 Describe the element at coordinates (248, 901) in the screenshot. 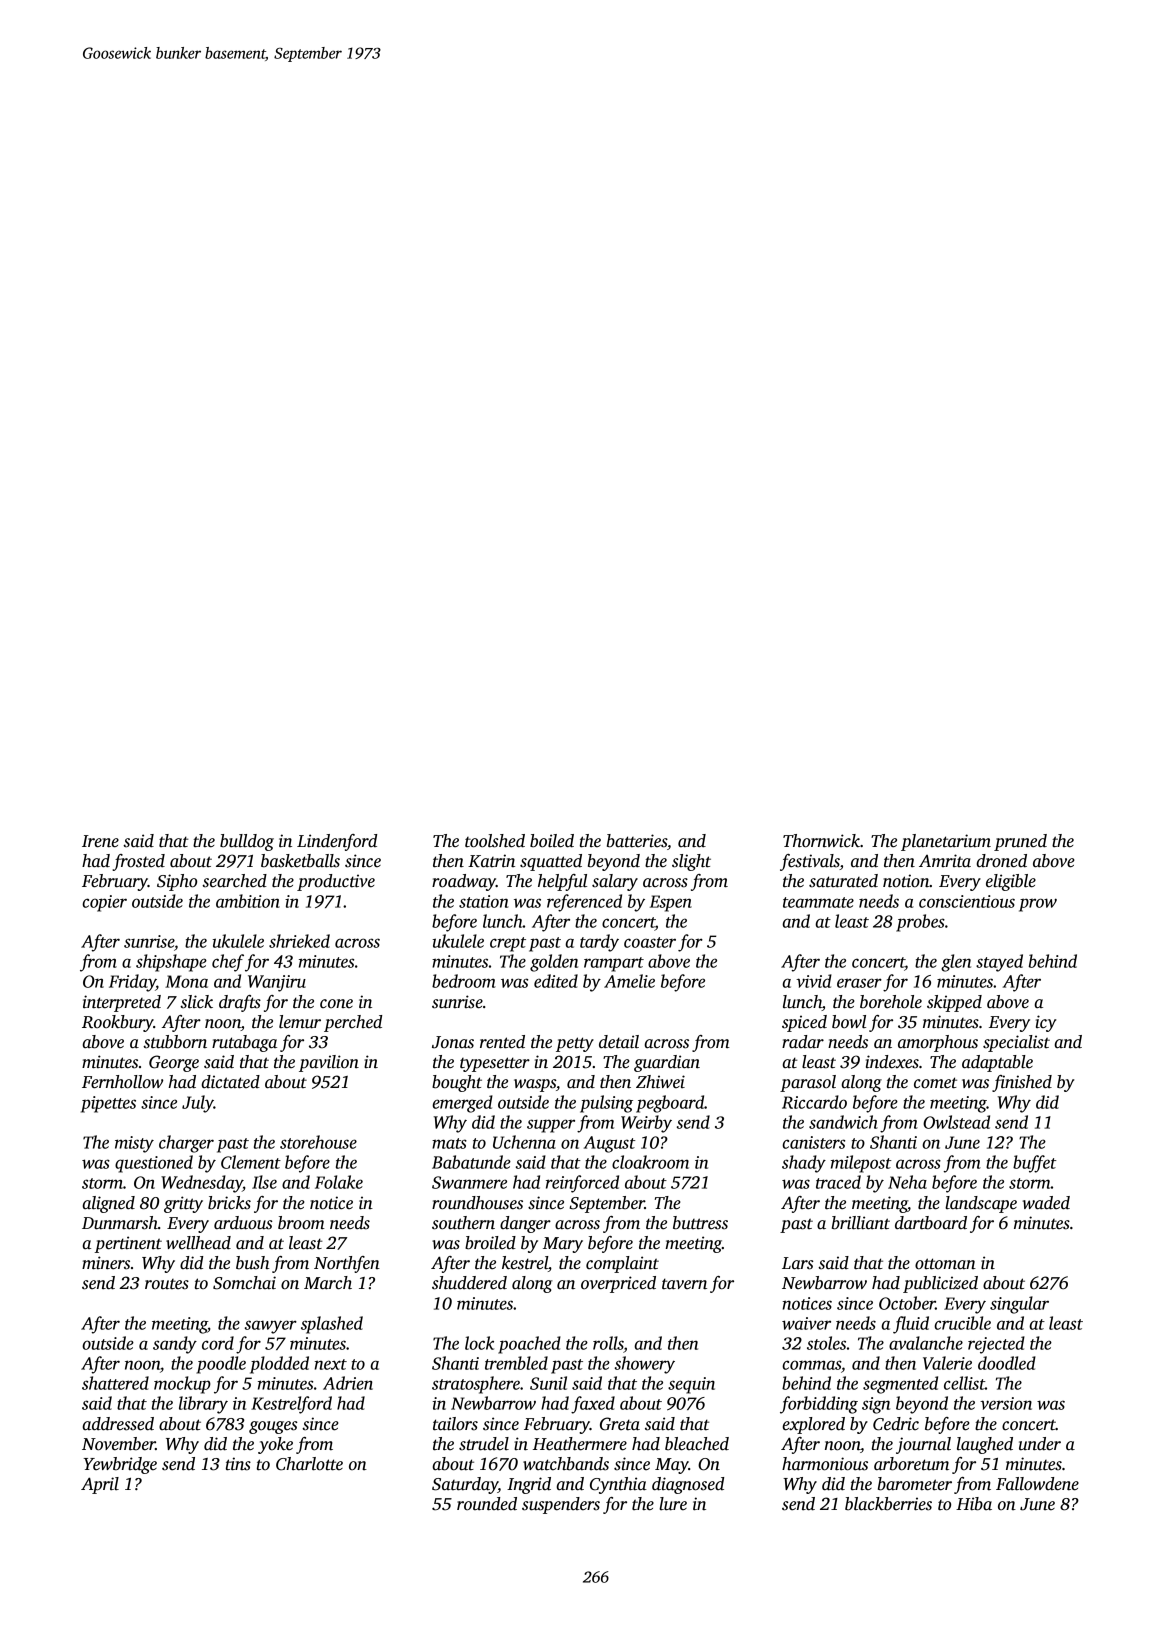

I see `ambition` at that location.
